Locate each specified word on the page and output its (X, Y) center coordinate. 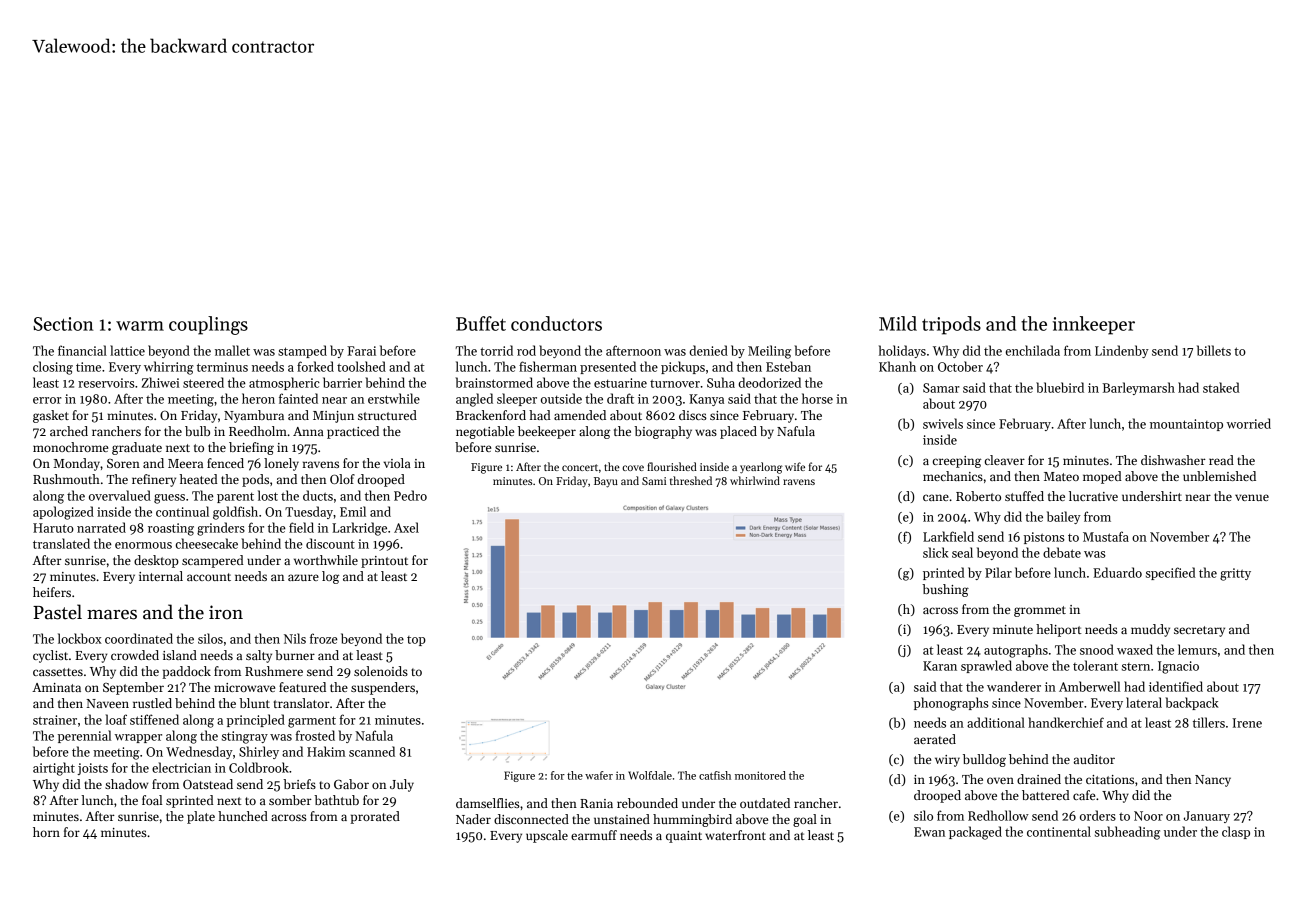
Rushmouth (66, 479)
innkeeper (1094, 325)
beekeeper (547, 432)
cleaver (1005, 460)
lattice (127, 350)
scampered (213, 561)
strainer (55, 720)
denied (708, 350)
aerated (935, 739)
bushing (945, 590)
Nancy (1213, 781)
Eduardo (1117, 572)
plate (201, 817)
